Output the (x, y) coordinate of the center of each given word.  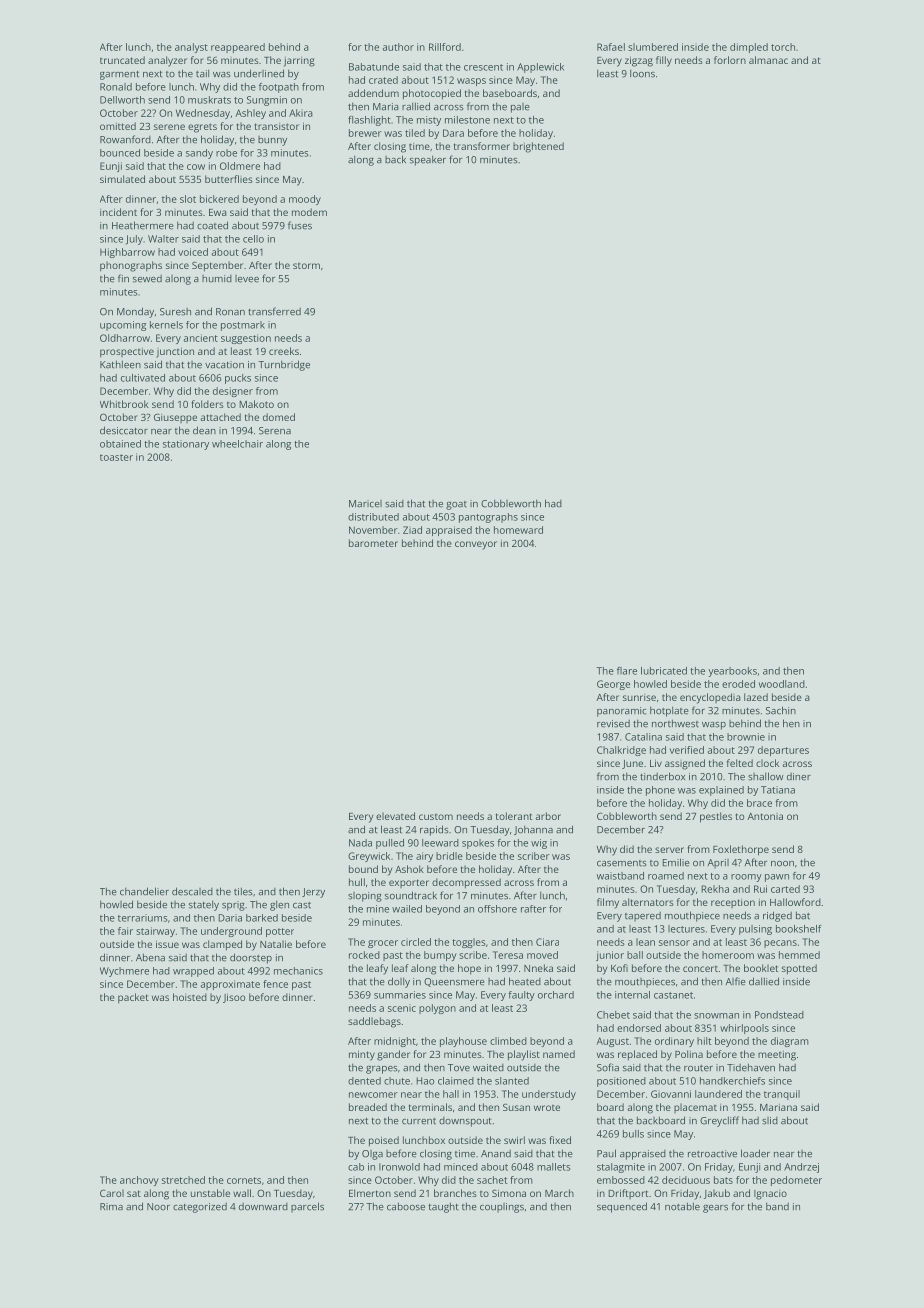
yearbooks (732, 672)
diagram (790, 1042)
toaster (116, 457)
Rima (111, 1207)
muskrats (209, 100)
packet (133, 998)
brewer (365, 133)
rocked (364, 955)
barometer (373, 543)
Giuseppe (175, 418)
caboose (406, 1206)
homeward (518, 530)
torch (783, 47)
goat (456, 505)
